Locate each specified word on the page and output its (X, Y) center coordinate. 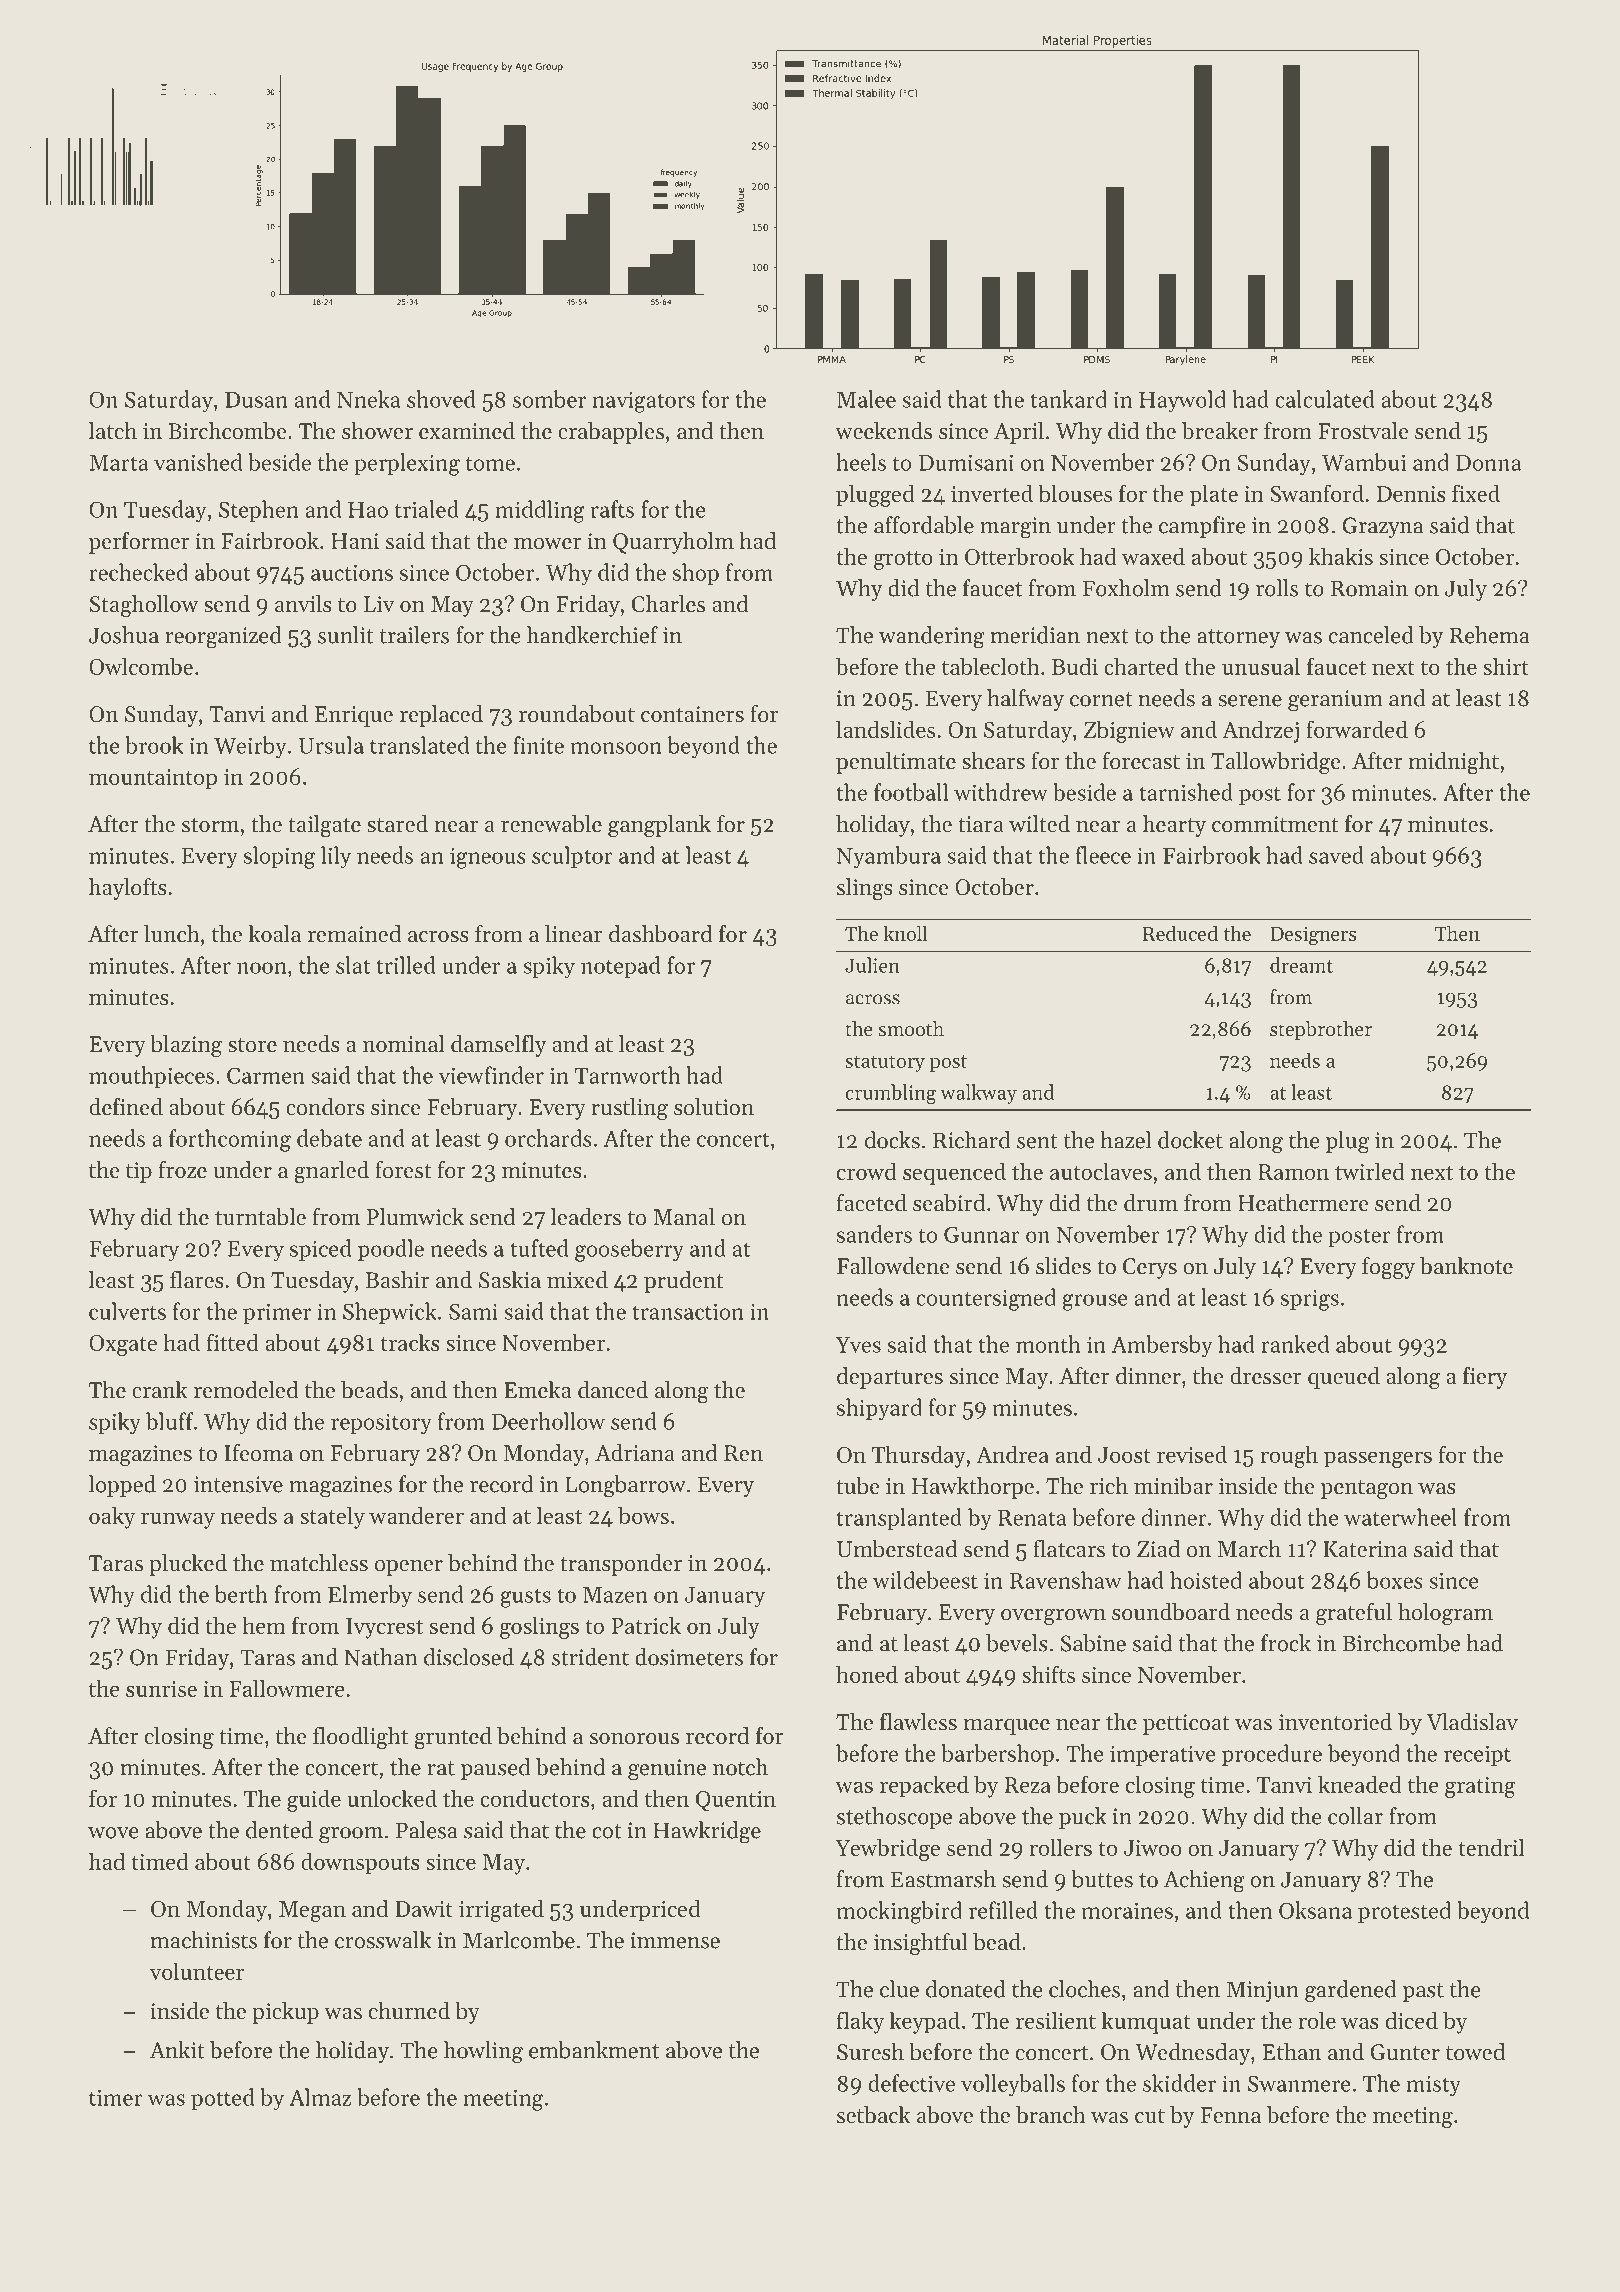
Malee (866, 399)
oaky (112, 1517)
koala (274, 934)
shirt (1506, 666)
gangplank (659, 826)
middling (540, 511)
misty (1433, 2086)
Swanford (1317, 493)
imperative (1163, 1755)
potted (223, 2099)
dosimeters (689, 1657)
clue (899, 1989)
